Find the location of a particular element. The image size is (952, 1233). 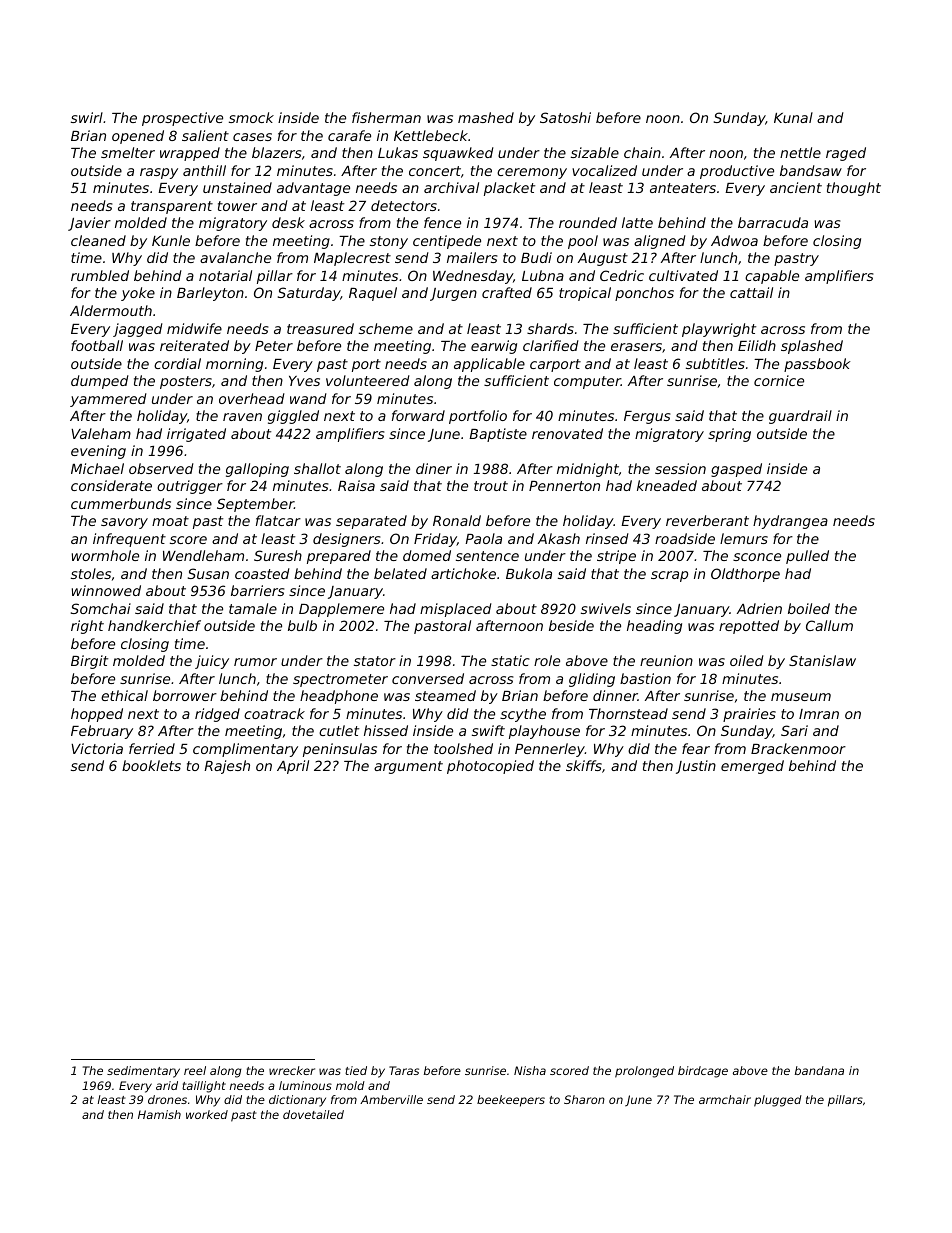

beekeepers is located at coordinates (511, 1101).
